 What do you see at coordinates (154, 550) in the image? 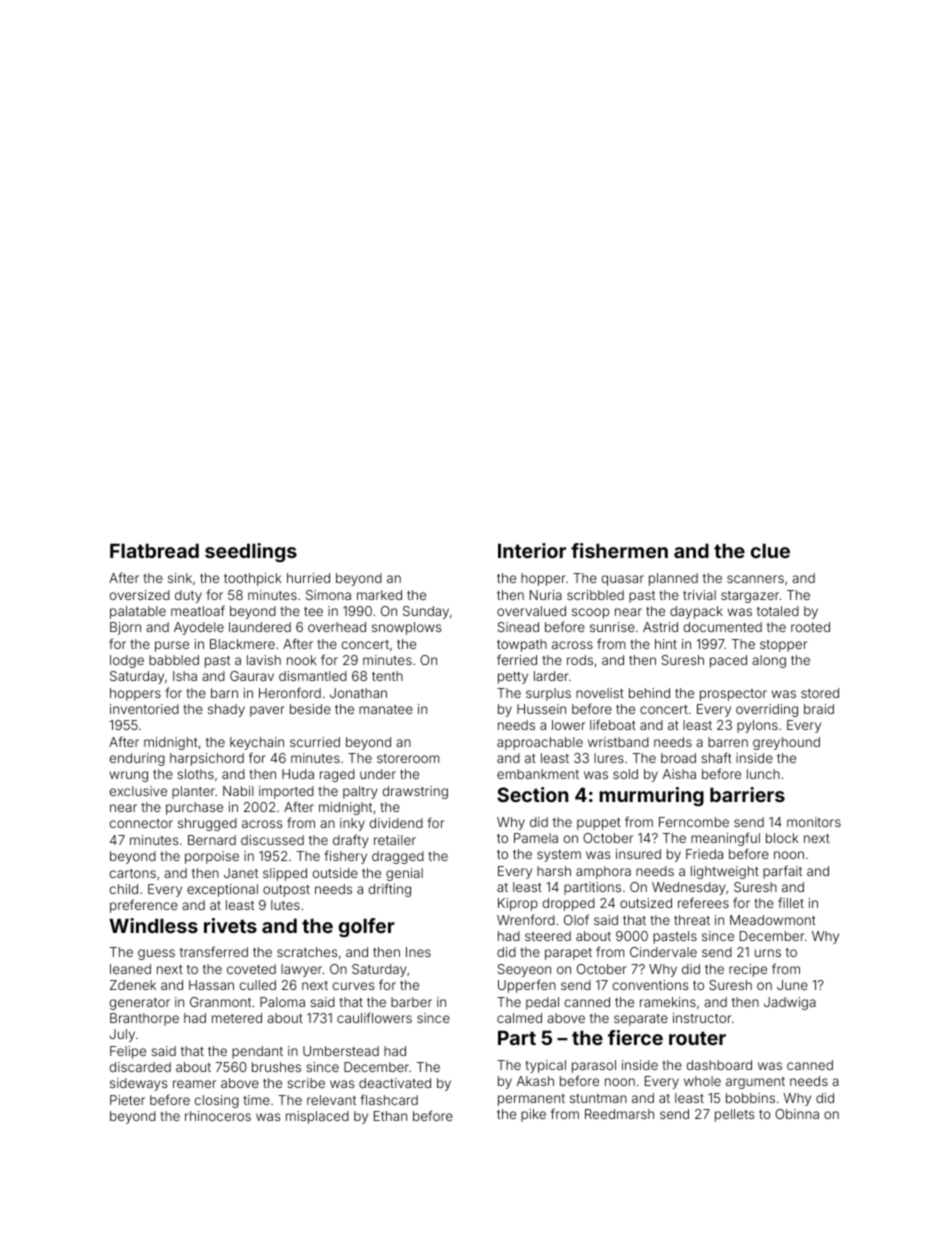
I see `Flatbread` at bounding box center [154, 550].
